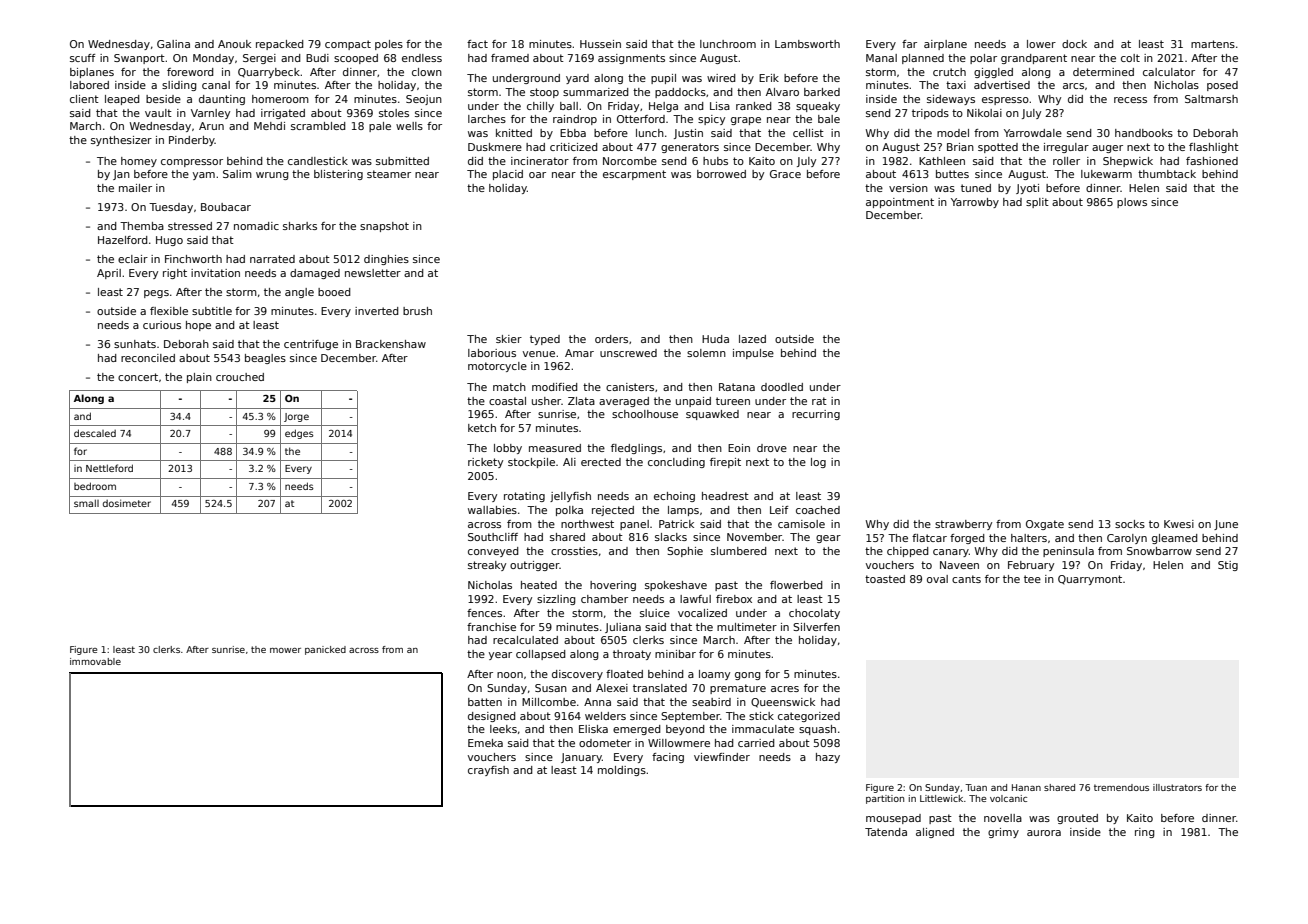 The width and height of the screenshot is (1308, 924). I want to click on illustrators, so click(1177, 787).
